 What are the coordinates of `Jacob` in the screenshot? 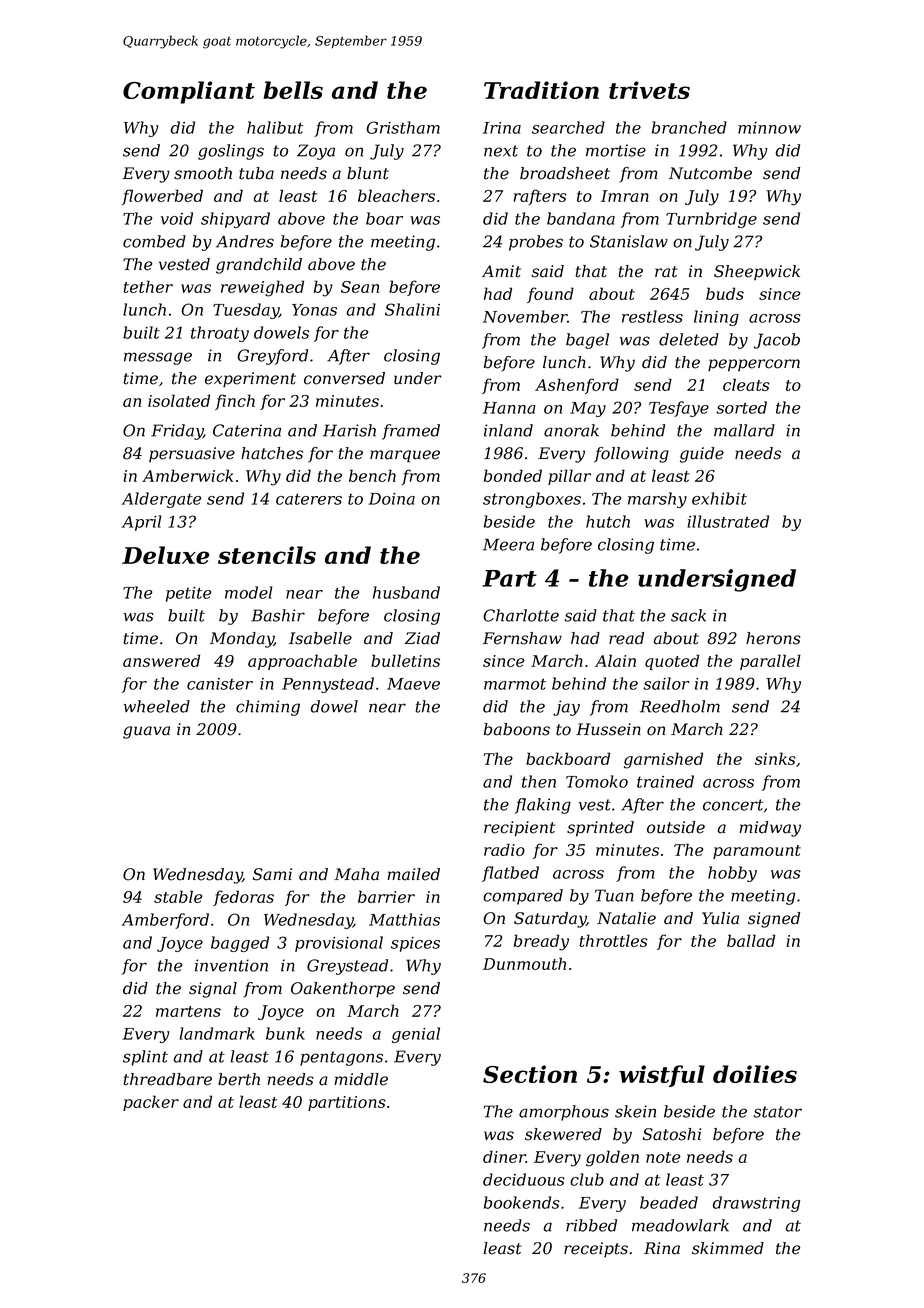 It's located at (777, 341).
